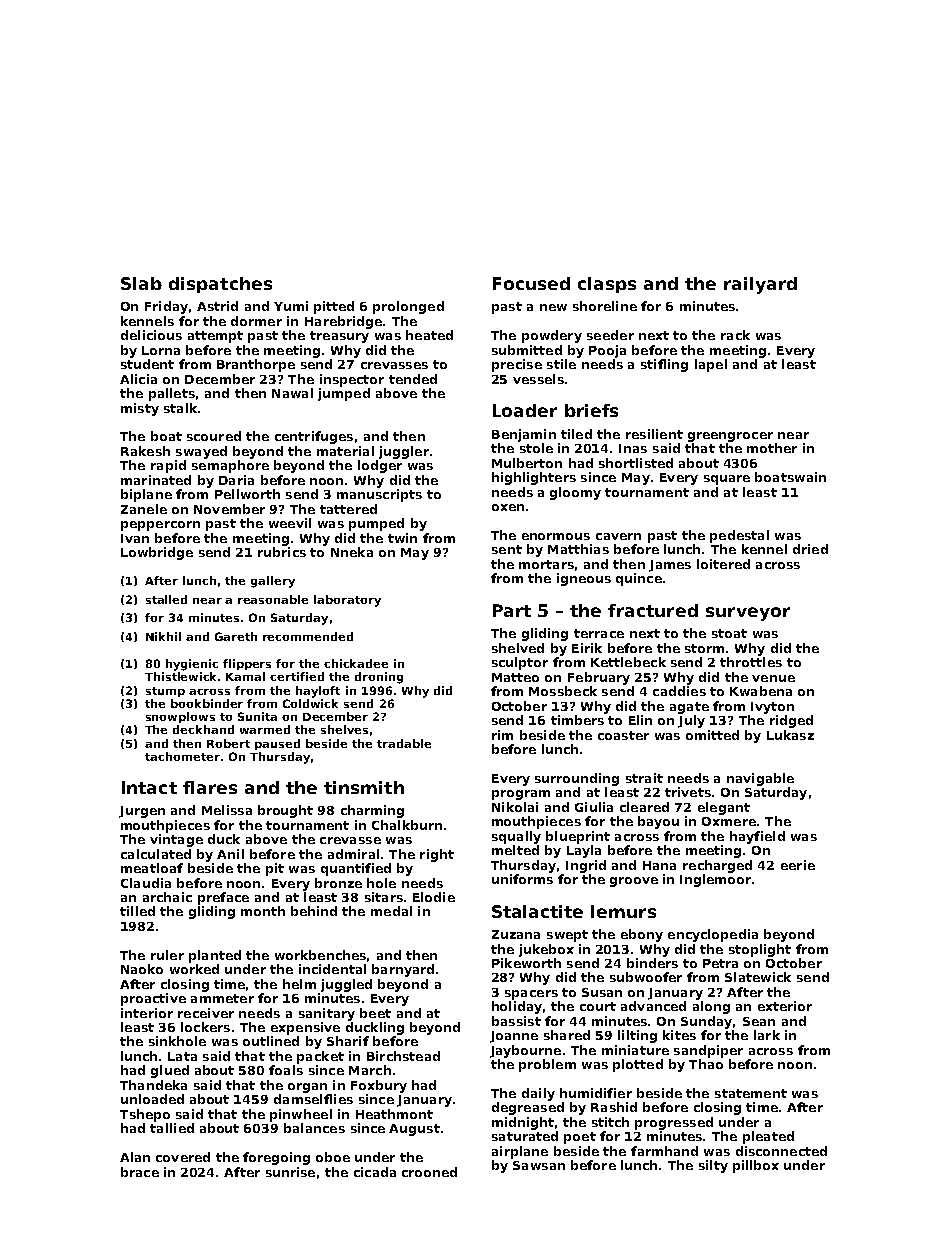  What do you see at coordinates (277, 744) in the image?
I see `paused` at bounding box center [277, 744].
